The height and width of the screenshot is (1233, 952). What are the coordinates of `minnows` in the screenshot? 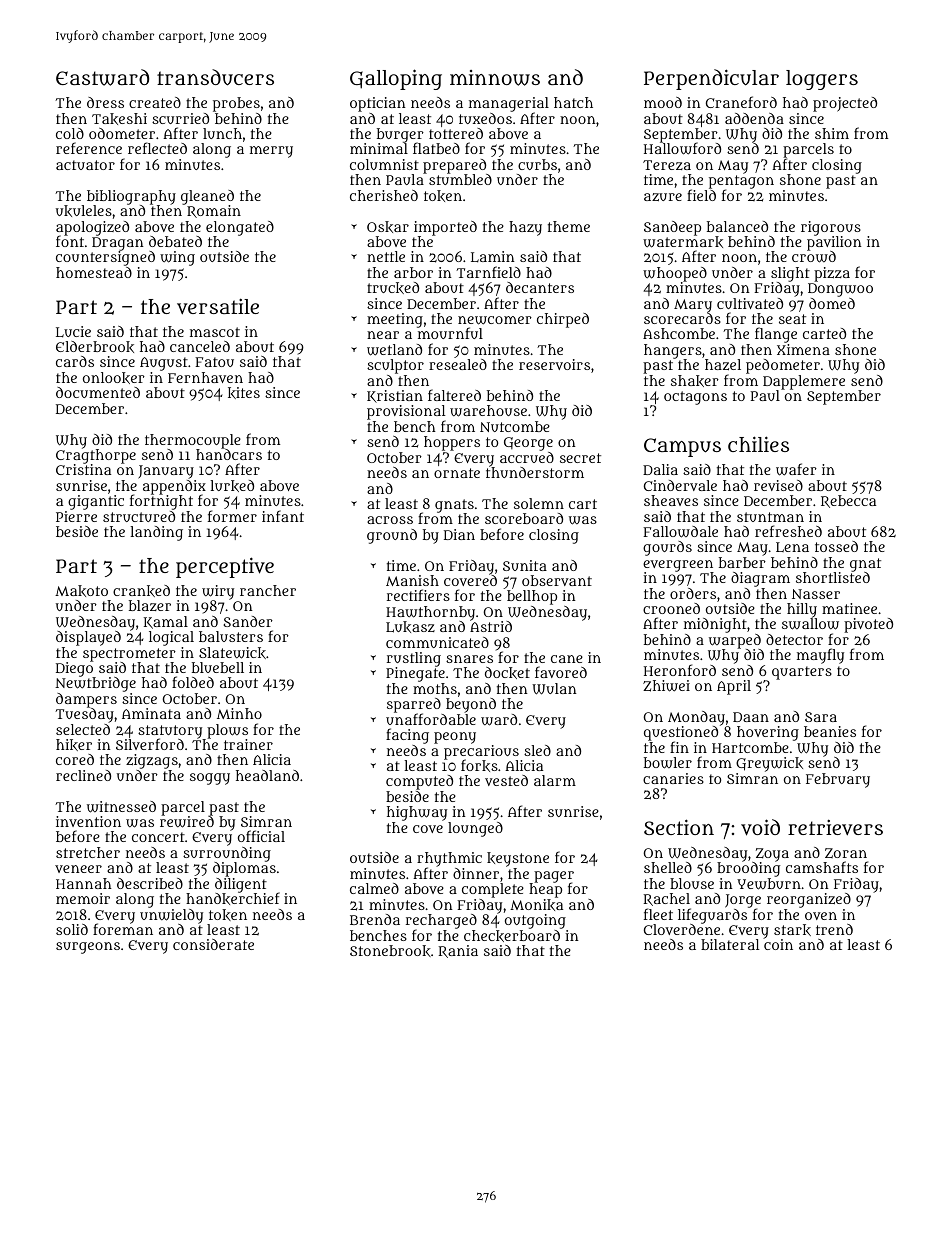 It's located at (495, 78).
